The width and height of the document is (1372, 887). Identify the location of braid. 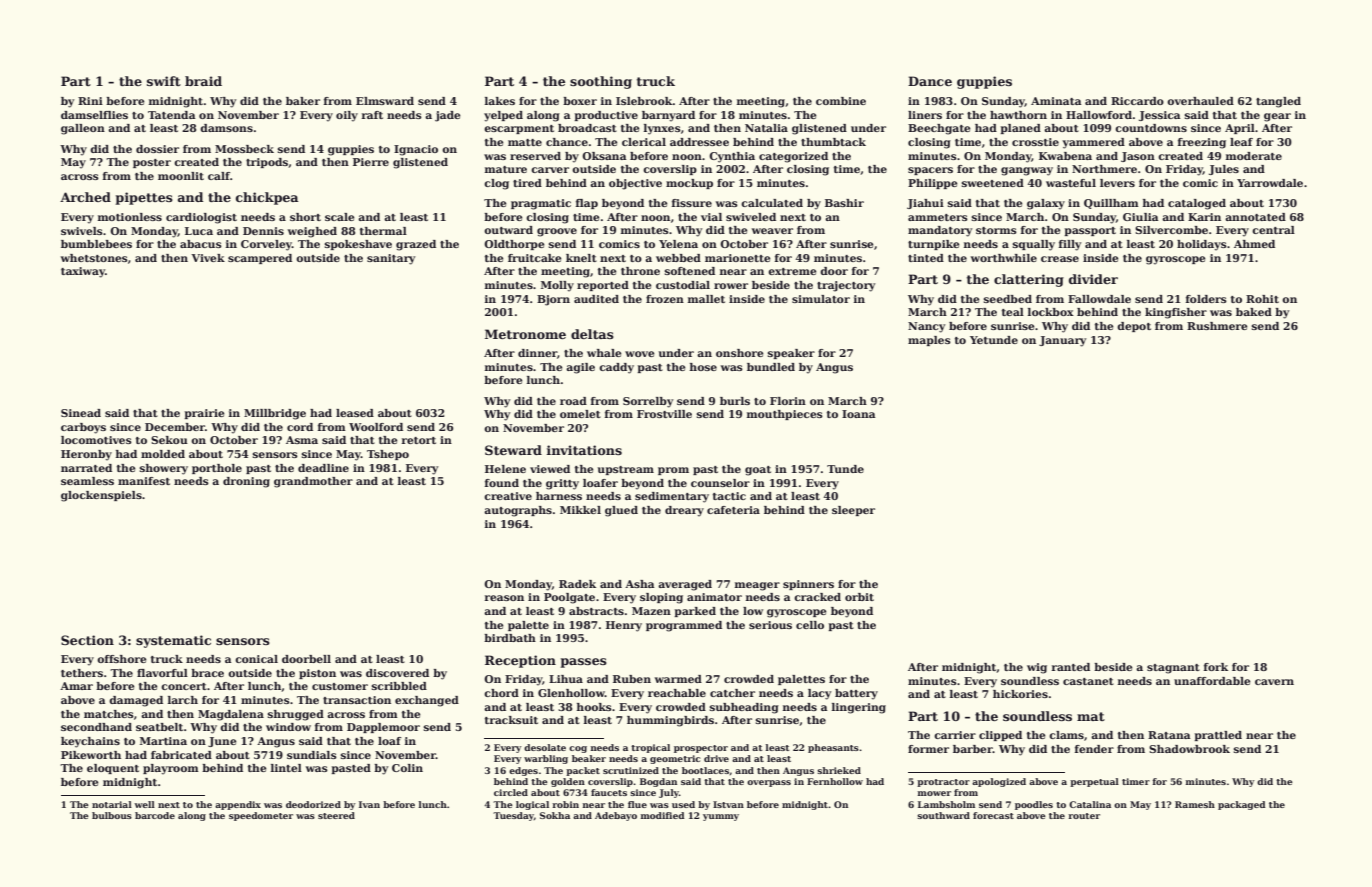
(203, 81).
